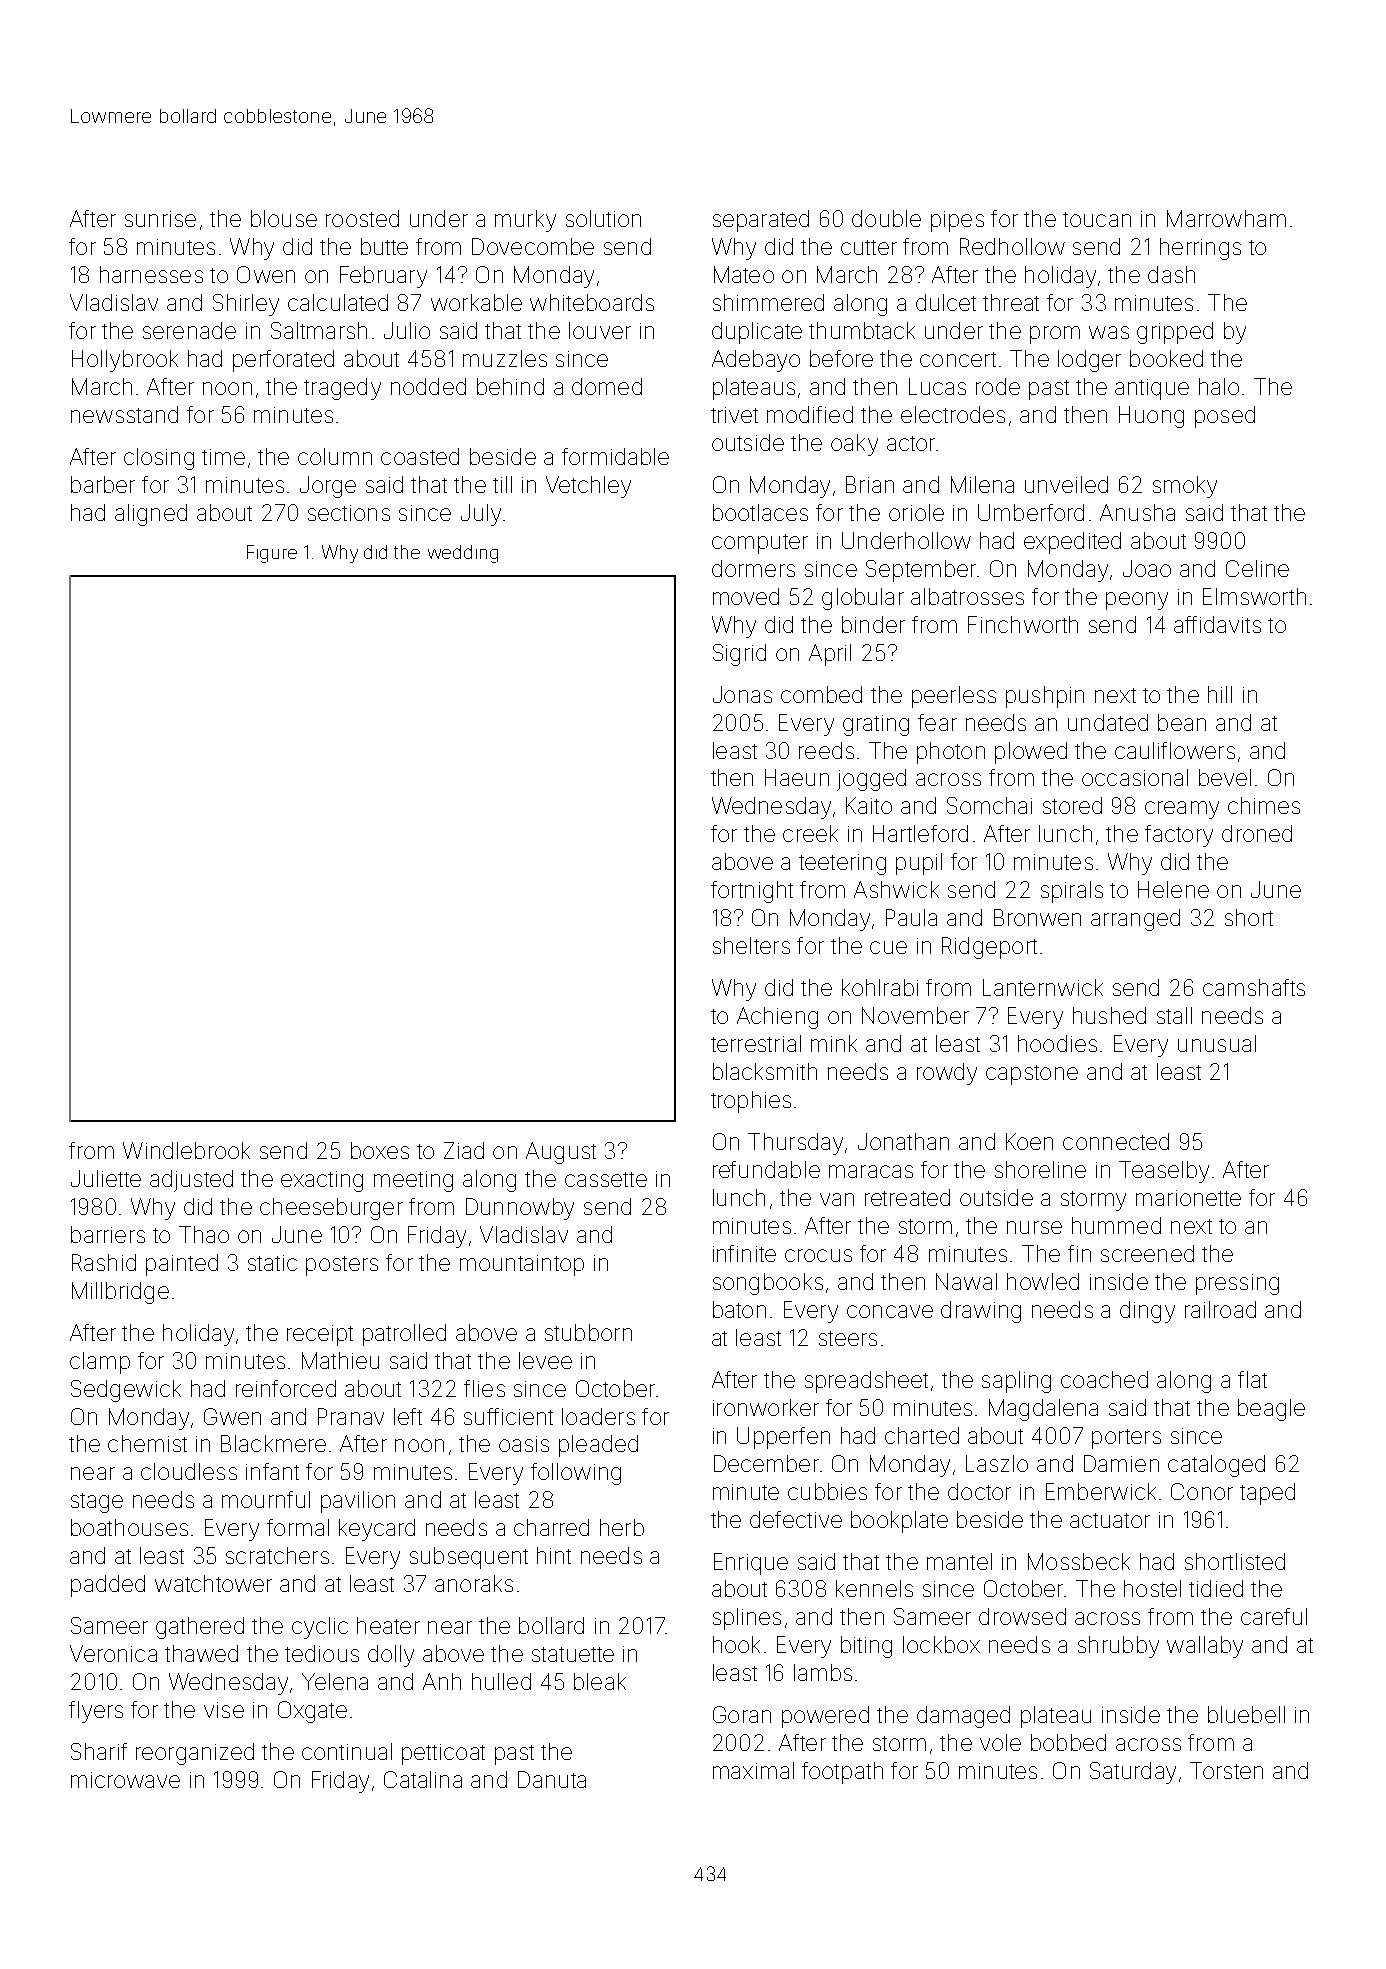  What do you see at coordinates (588, 1332) in the image?
I see `stubborn` at bounding box center [588, 1332].
